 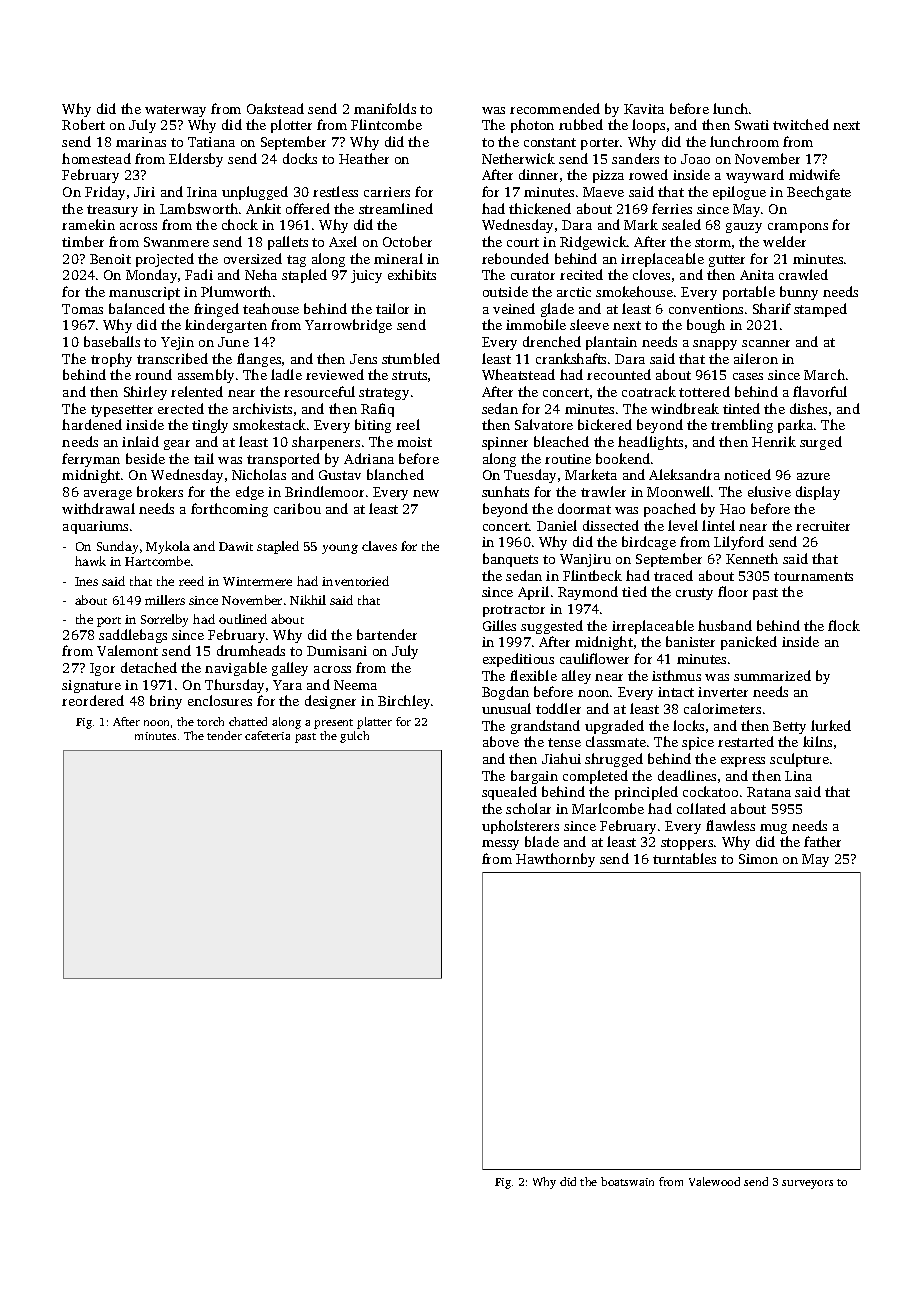 What do you see at coordinates (824, 374) in the image?
I see `March` at bounding box center [824, 374].
